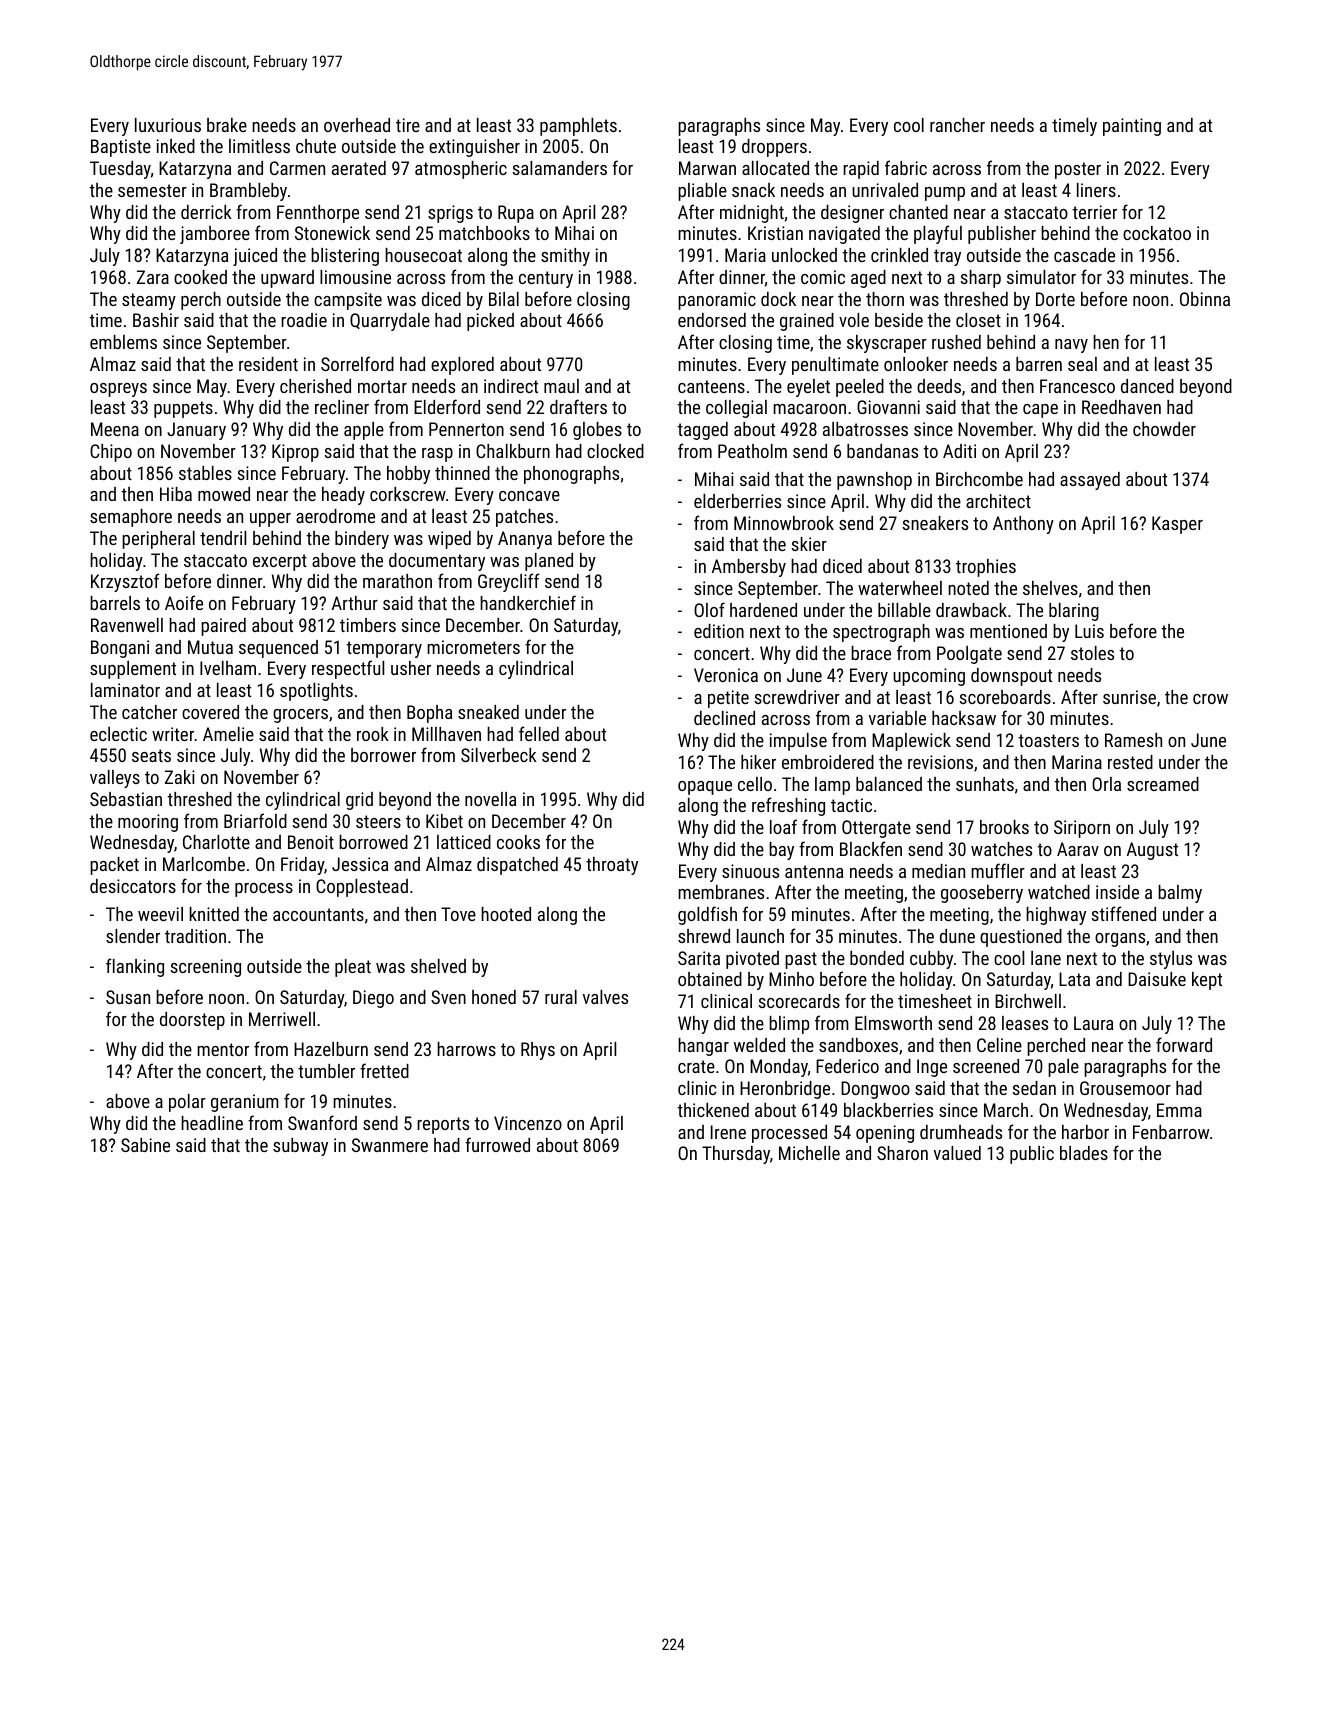 Image resolution: width=1323 pixels, height=1712 pixels. Describe the element at coordinates (1040, 411) in the document. I see `cape` at that location.
